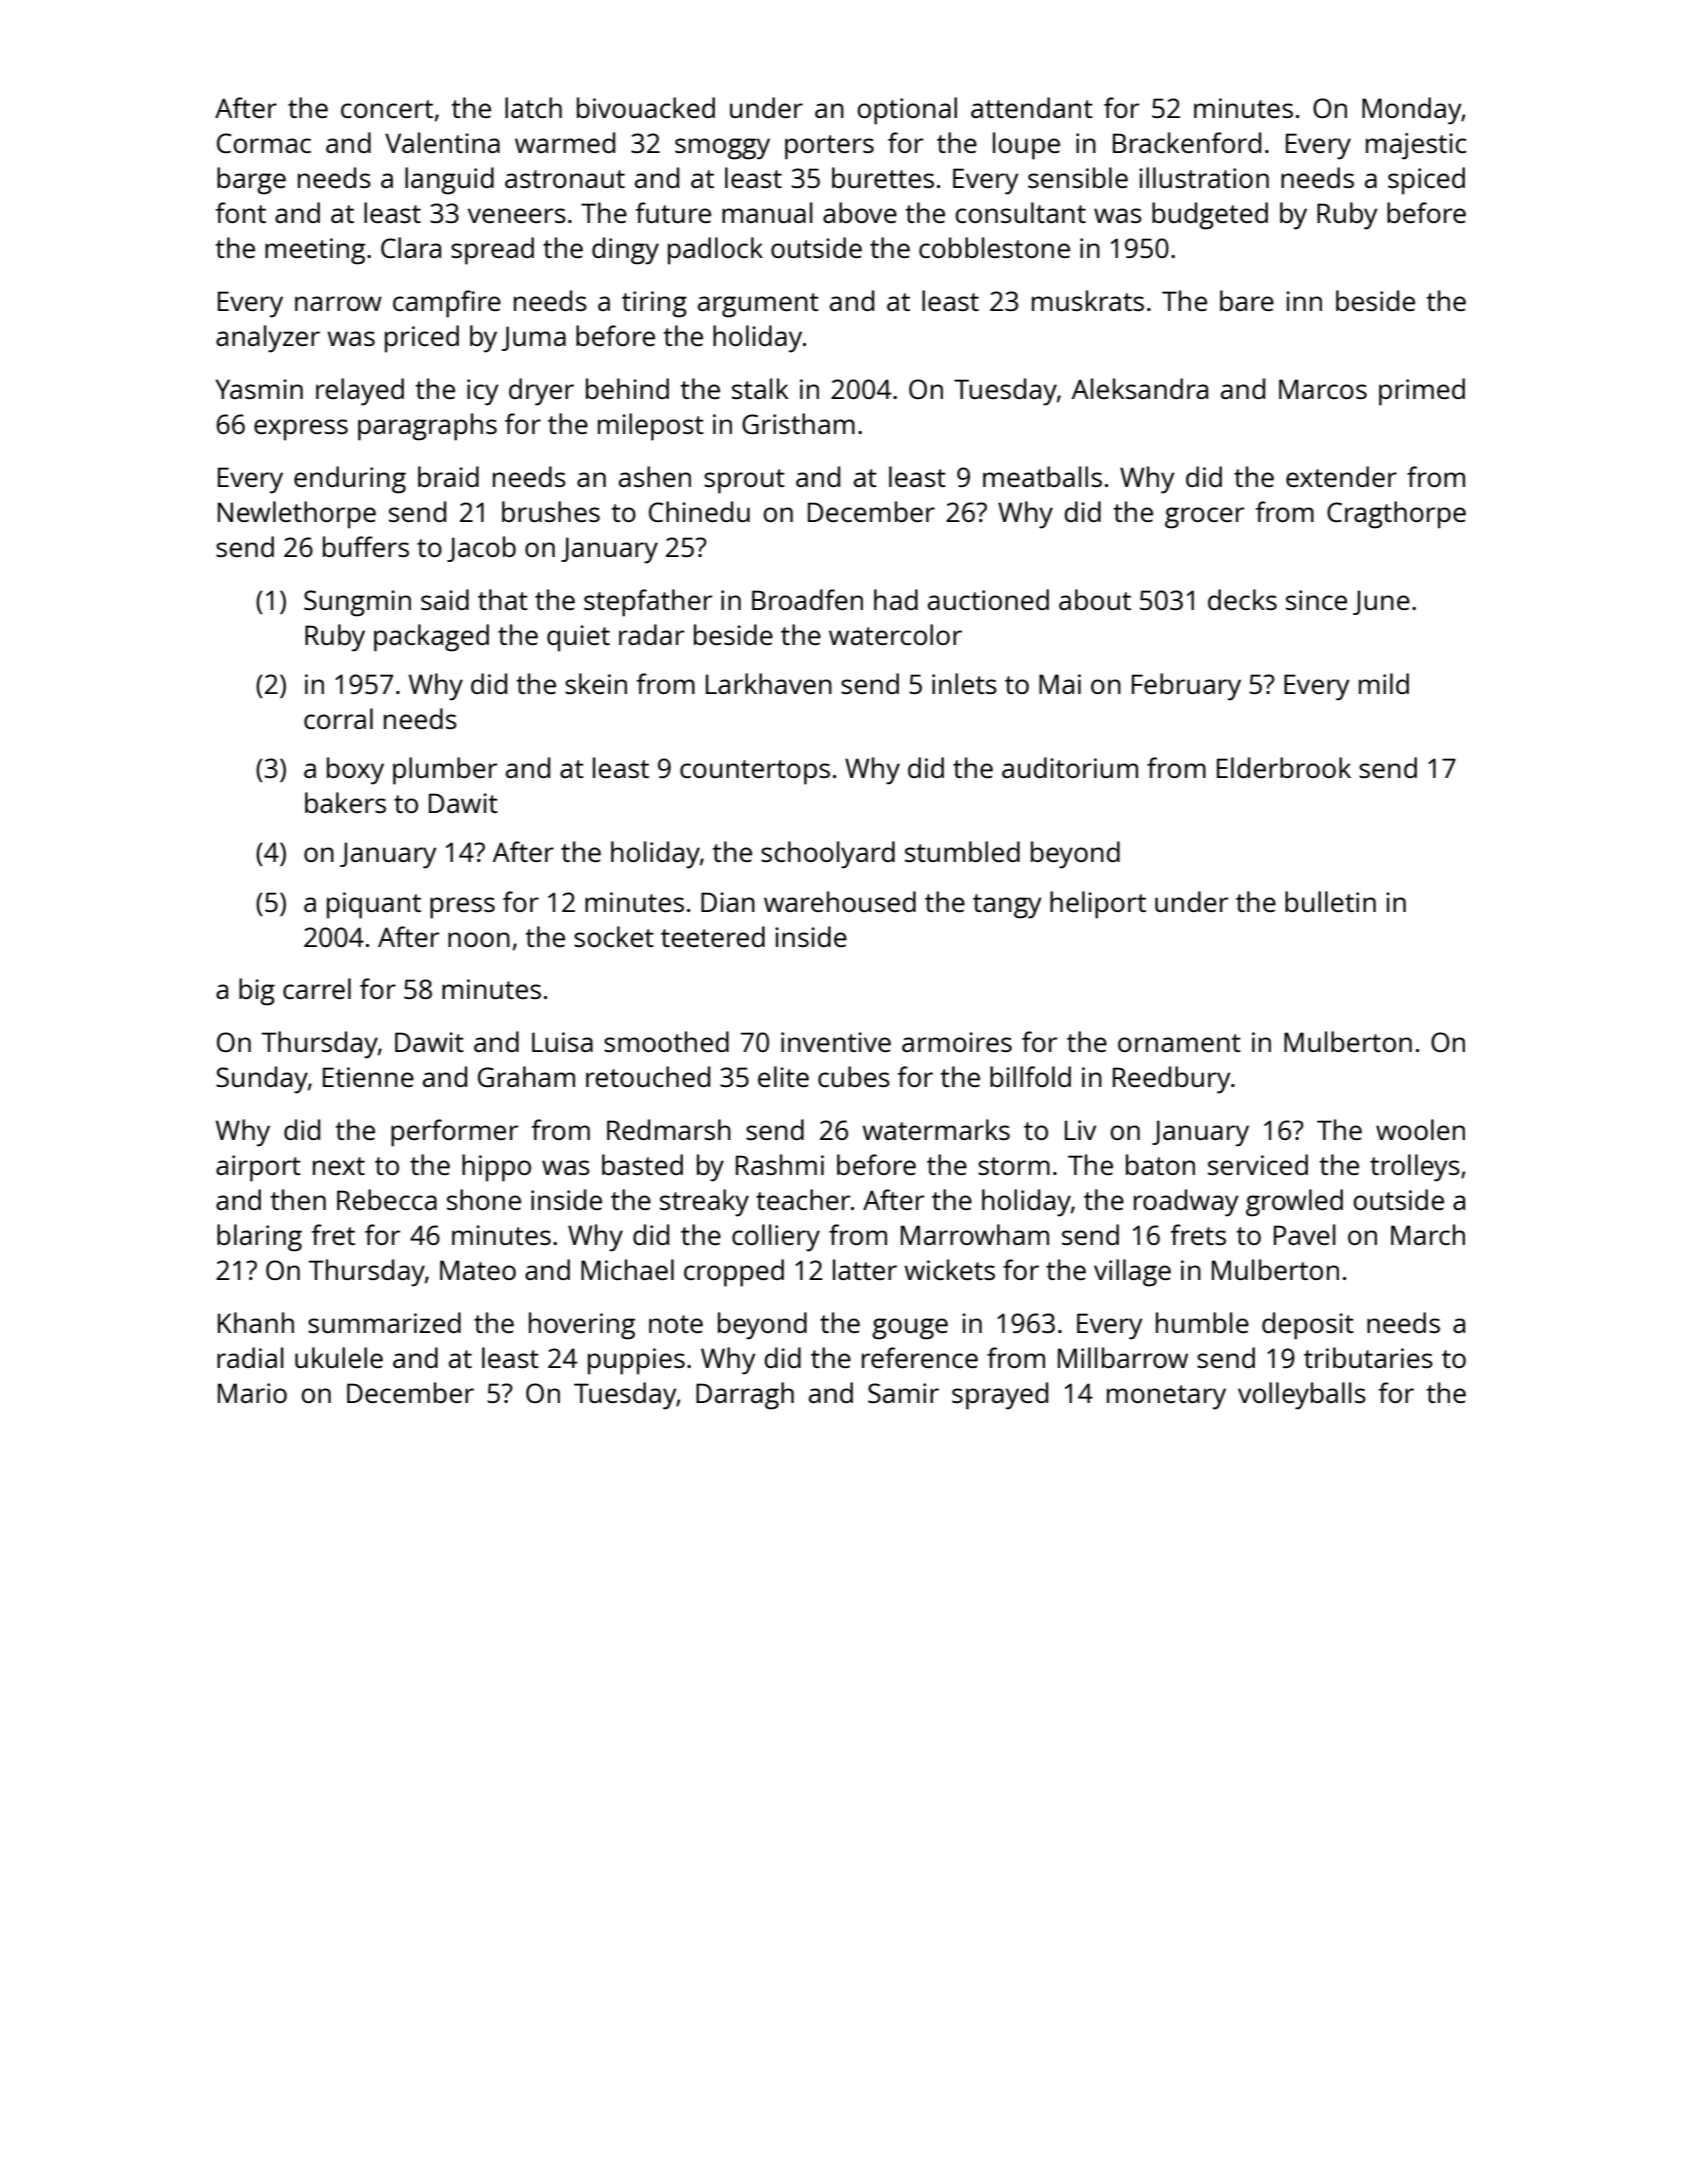 The height and width of the screenshot is (2178, 1683). What do you see at coordinates (1179, 1043) in the screenshot?
I see `ornament` at bounding box center [1179, 1043].
